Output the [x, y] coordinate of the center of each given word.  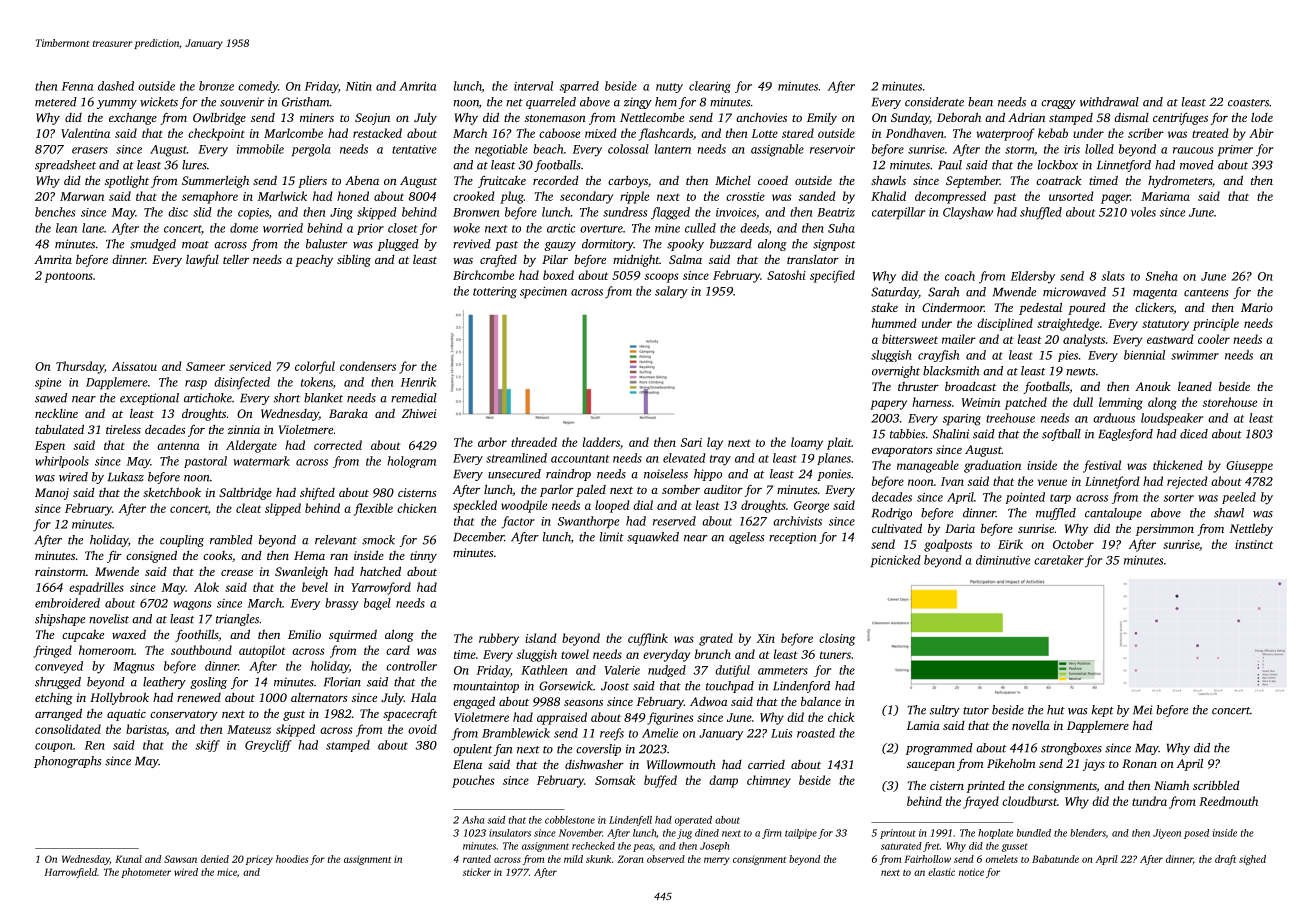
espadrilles [96, 588]
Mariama [1165, 196]
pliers [312, 181]
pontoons [69, 277]
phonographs [67, 762]
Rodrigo [892, 514]
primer [1235, 151]
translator [813, 259]
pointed [1025, 498]
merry [717, 861]
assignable [777, 150]
